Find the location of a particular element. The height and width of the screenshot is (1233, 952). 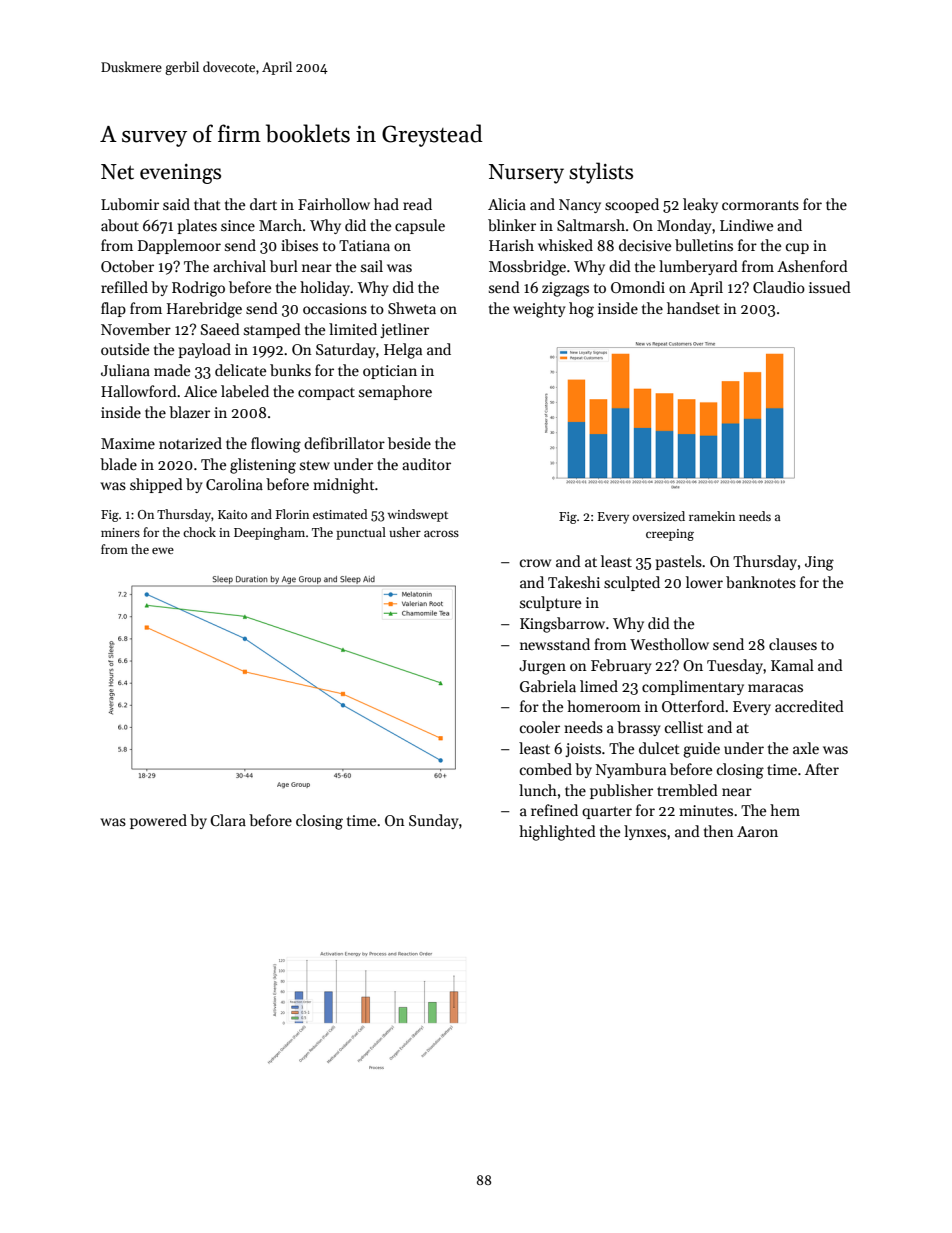

Net is located at coordinates (117, 172).
